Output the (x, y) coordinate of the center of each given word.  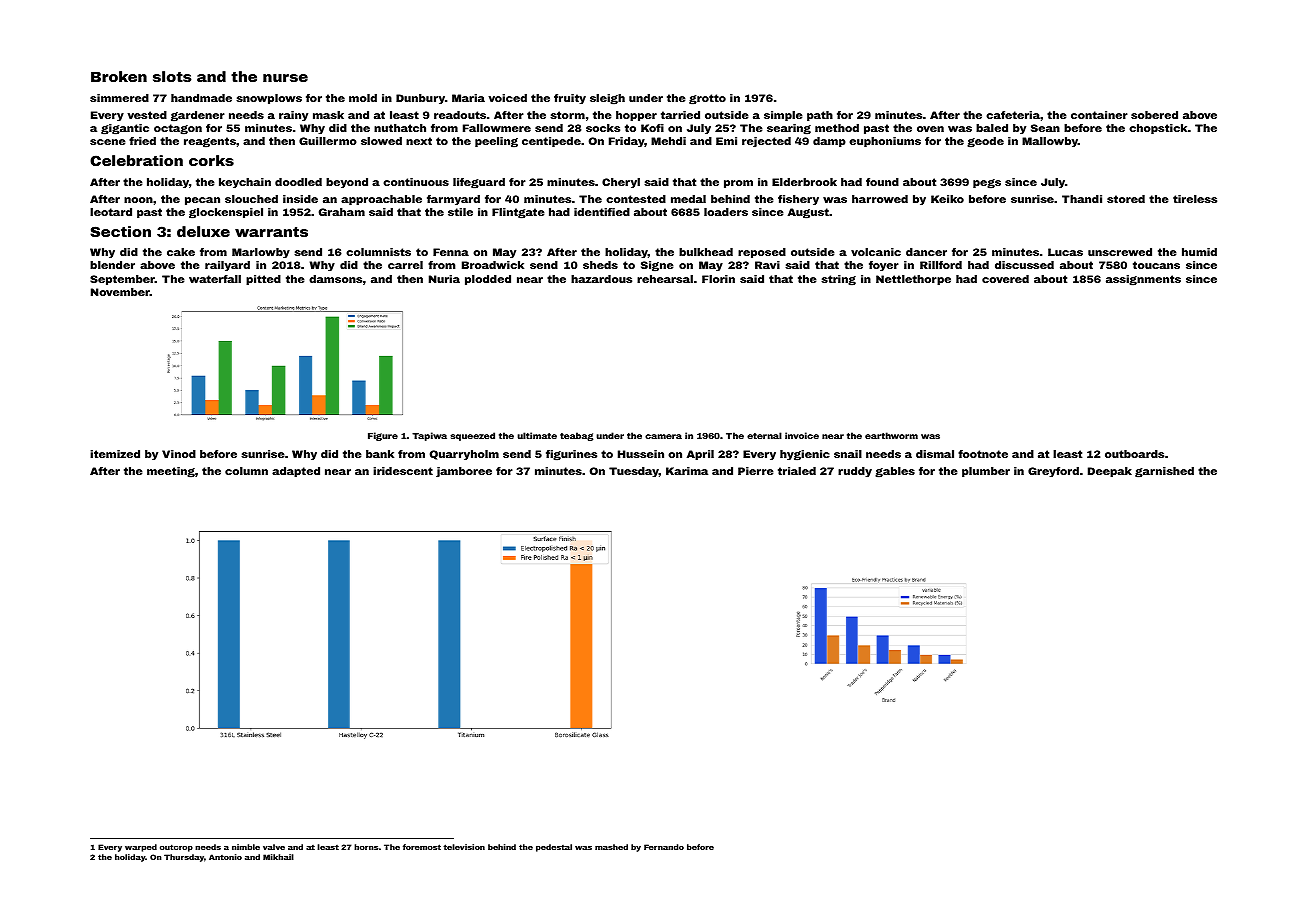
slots (172, 76)
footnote (983, 454)
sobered (1154, 115)
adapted (296, 472)
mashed (611, 847)
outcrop (176, 848)
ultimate (537, 435)
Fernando (664, 847)
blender (112, 265)
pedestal (554, 848)
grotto (707, 99)
